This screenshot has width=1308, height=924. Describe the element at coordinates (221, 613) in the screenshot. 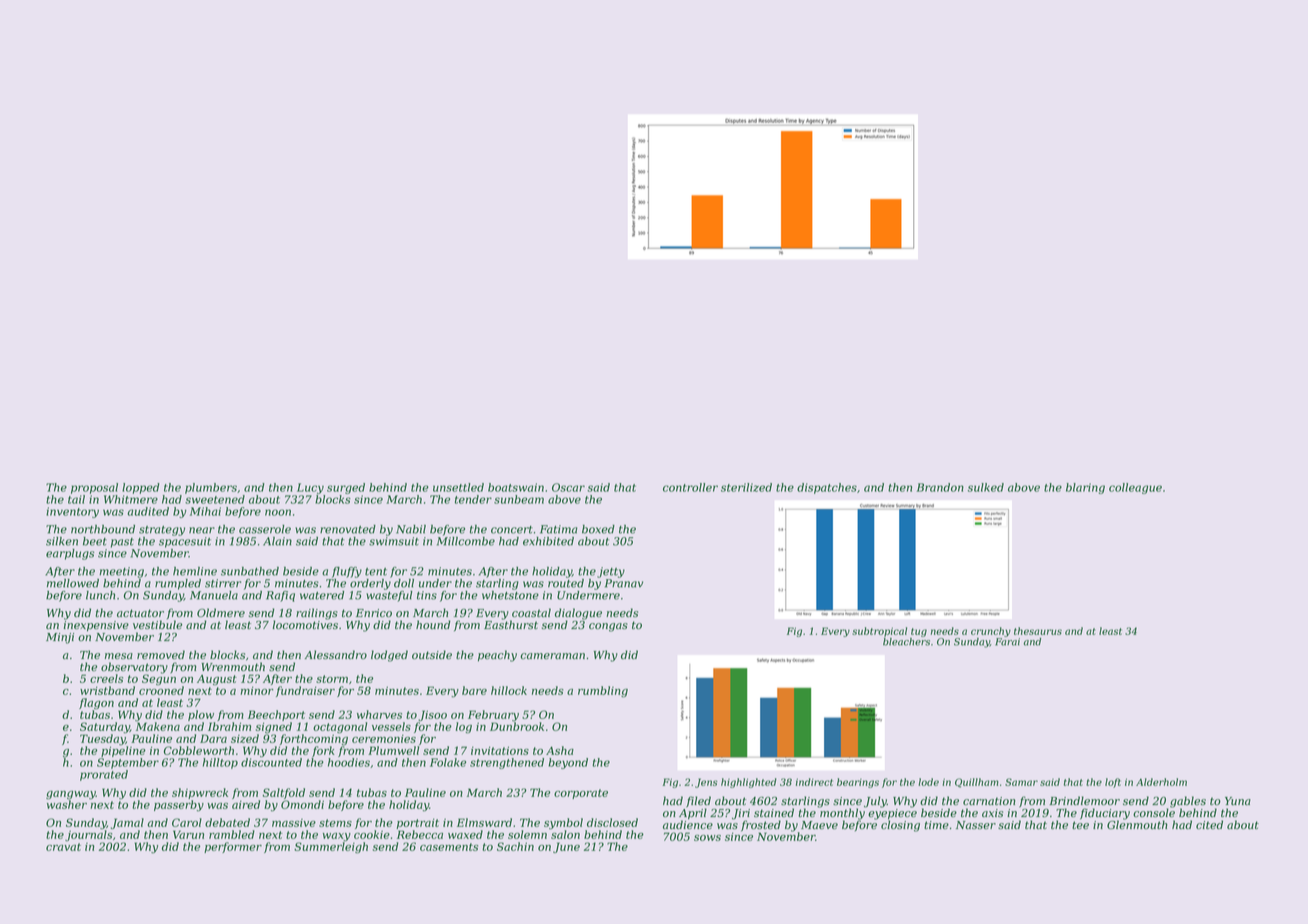

I see `Oldmere` at that location.
